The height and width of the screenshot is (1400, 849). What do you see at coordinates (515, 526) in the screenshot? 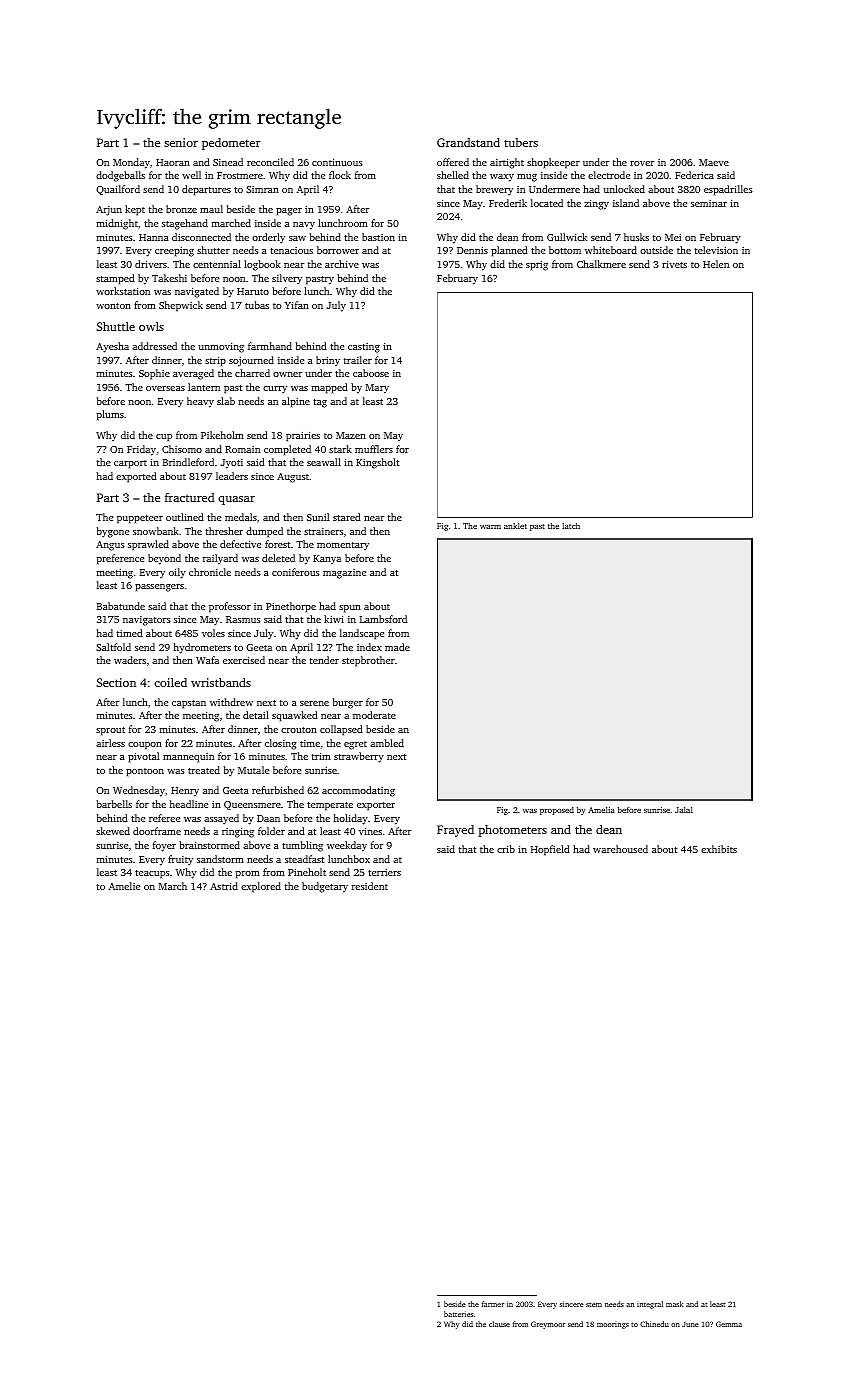
I see `anklet` at bounding box center [515, 526].
